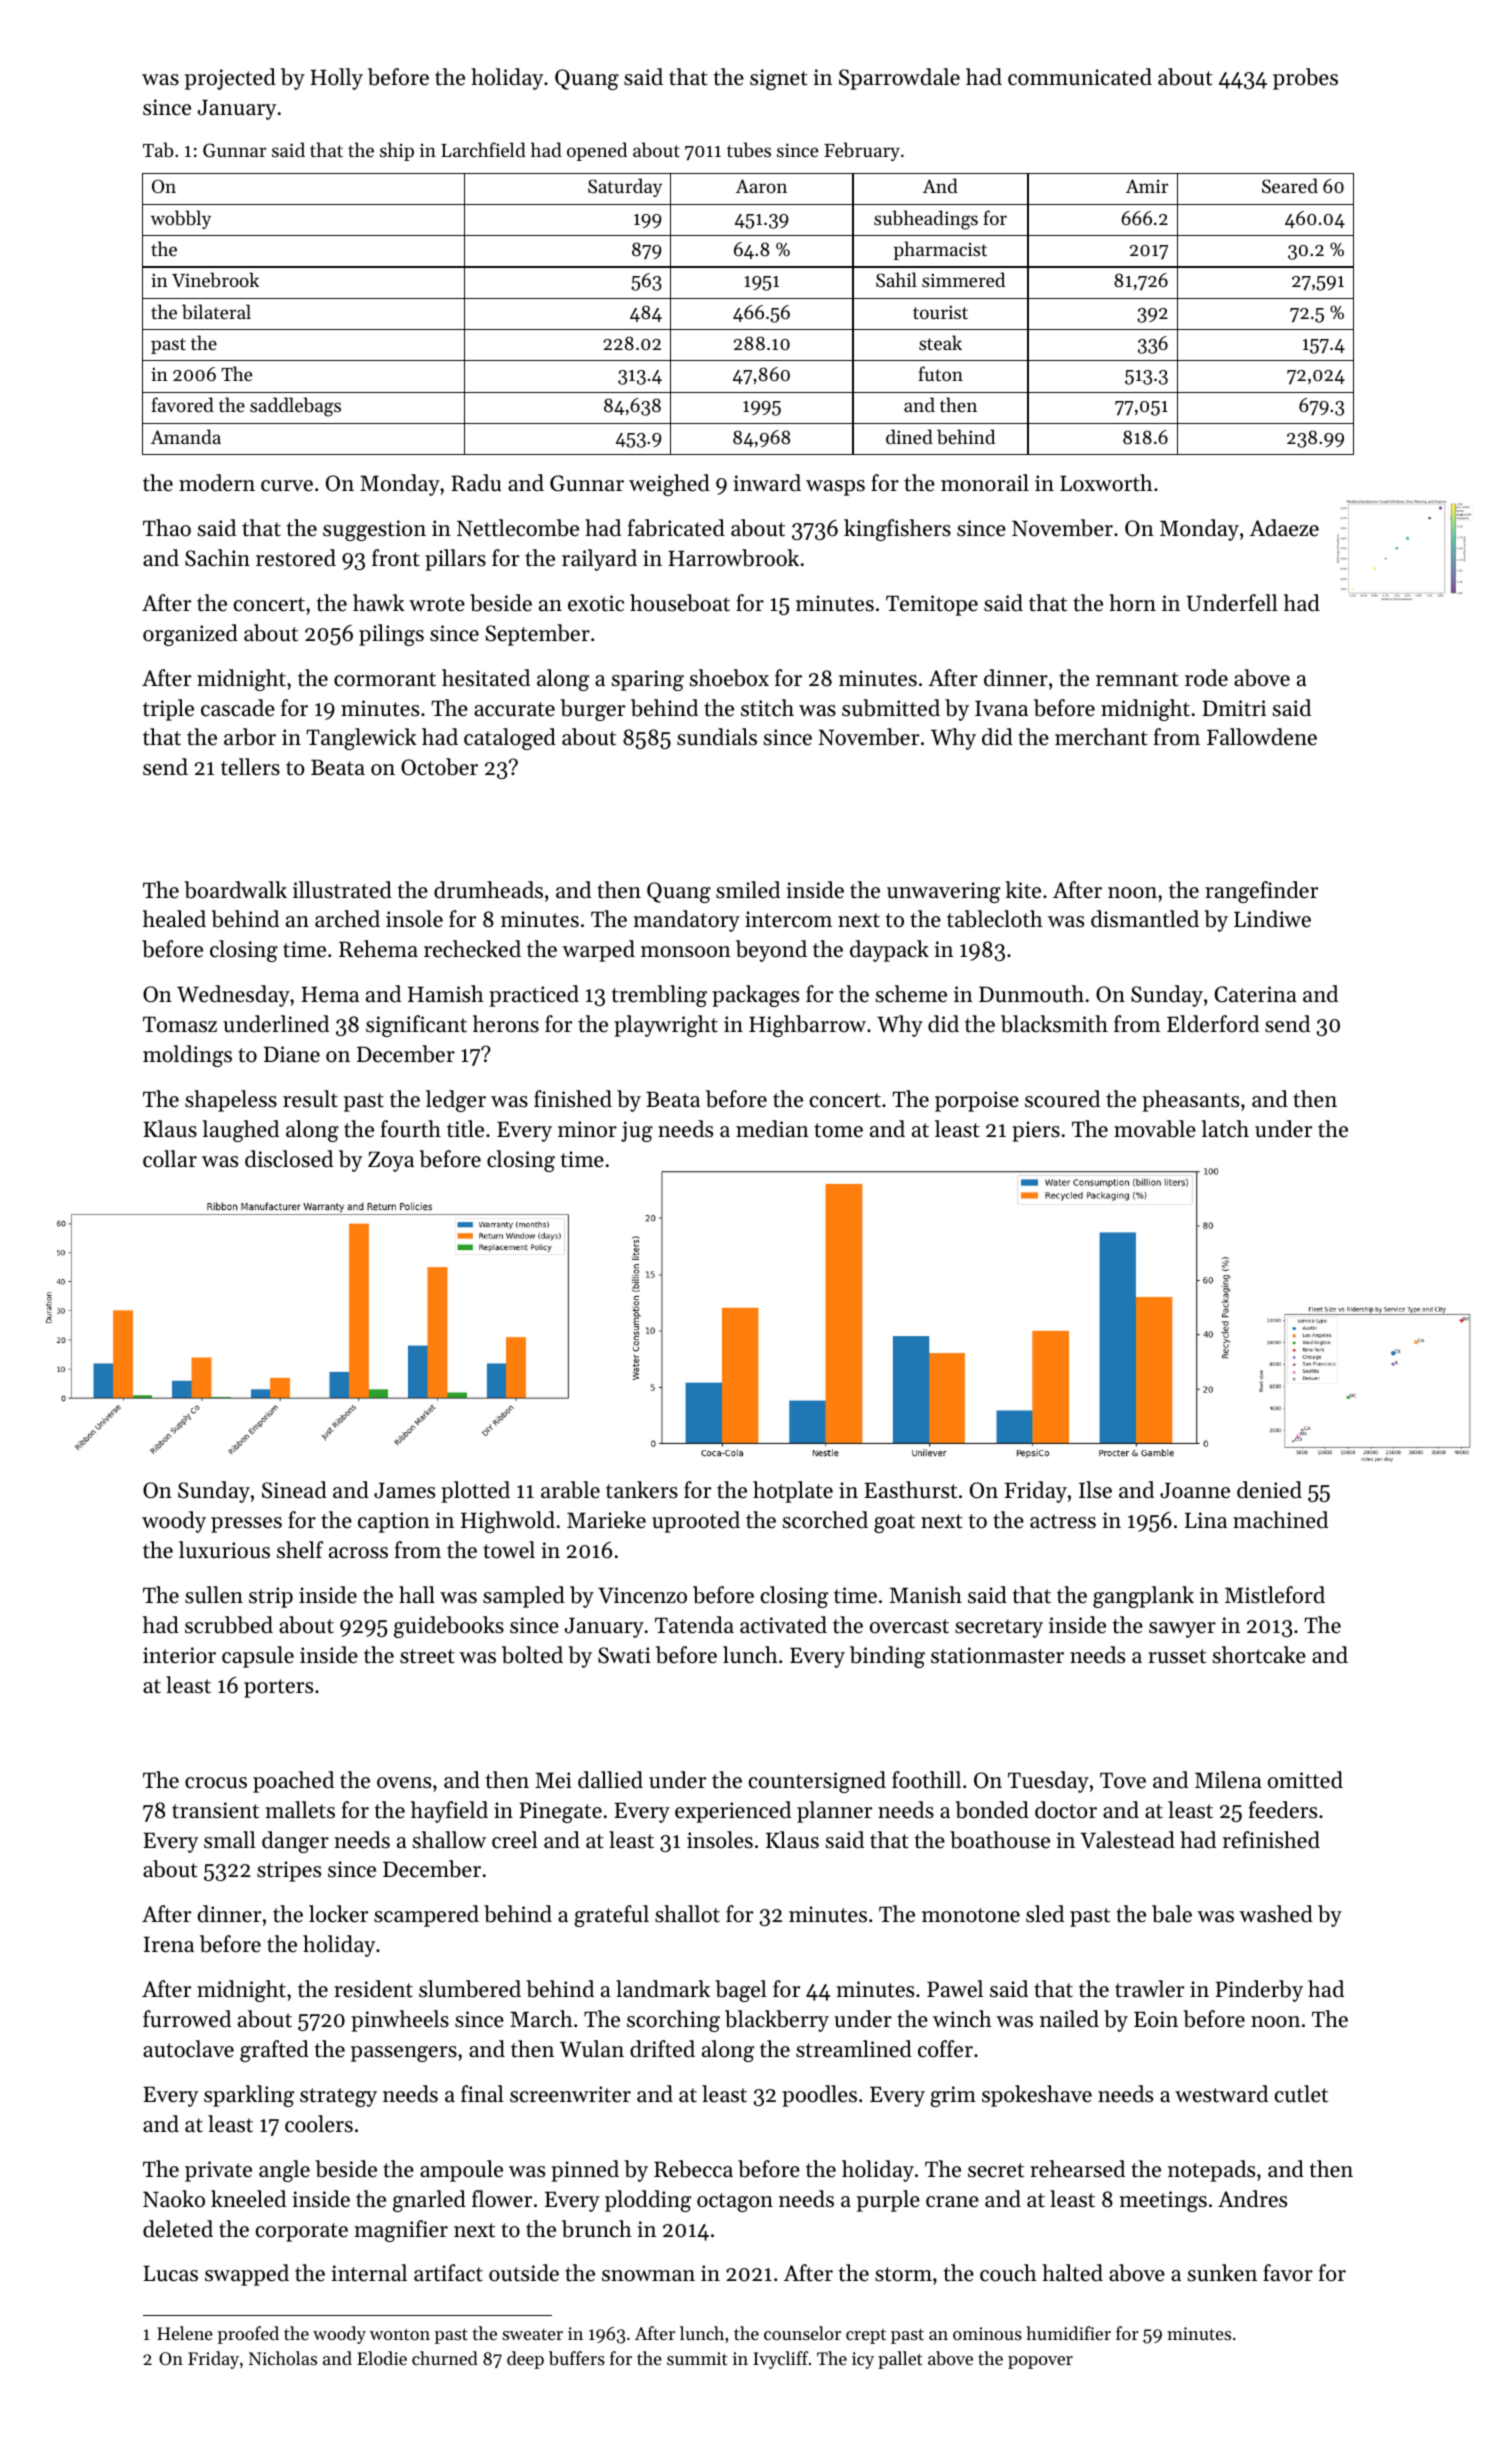  What do you see at coordinates (1261, 892) in the screenshot?
I see `rangefinder` at bounding box center [1261, 892].
